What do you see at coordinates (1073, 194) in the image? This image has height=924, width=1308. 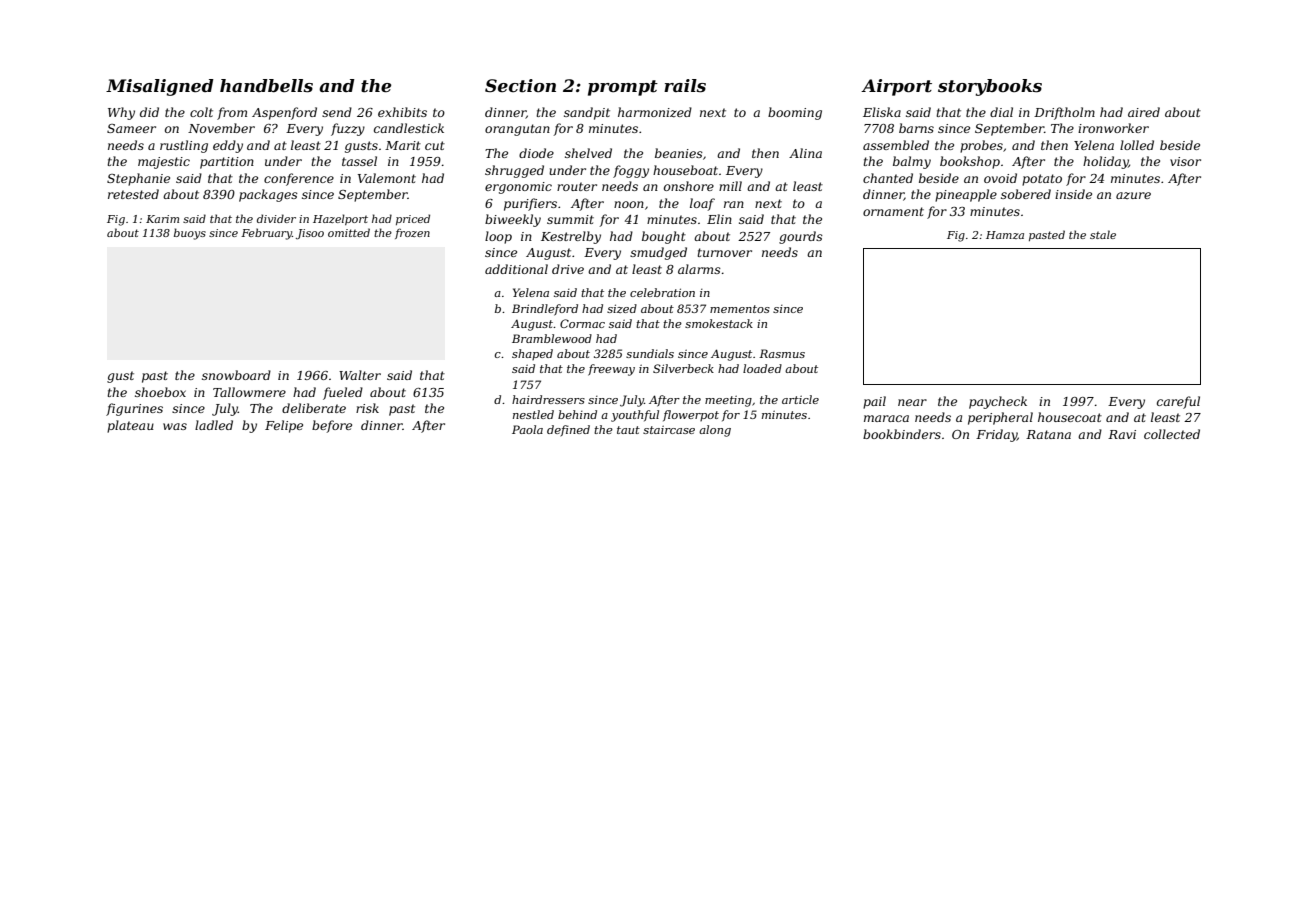 I see `inside` at bounding box center [1073, 194].
